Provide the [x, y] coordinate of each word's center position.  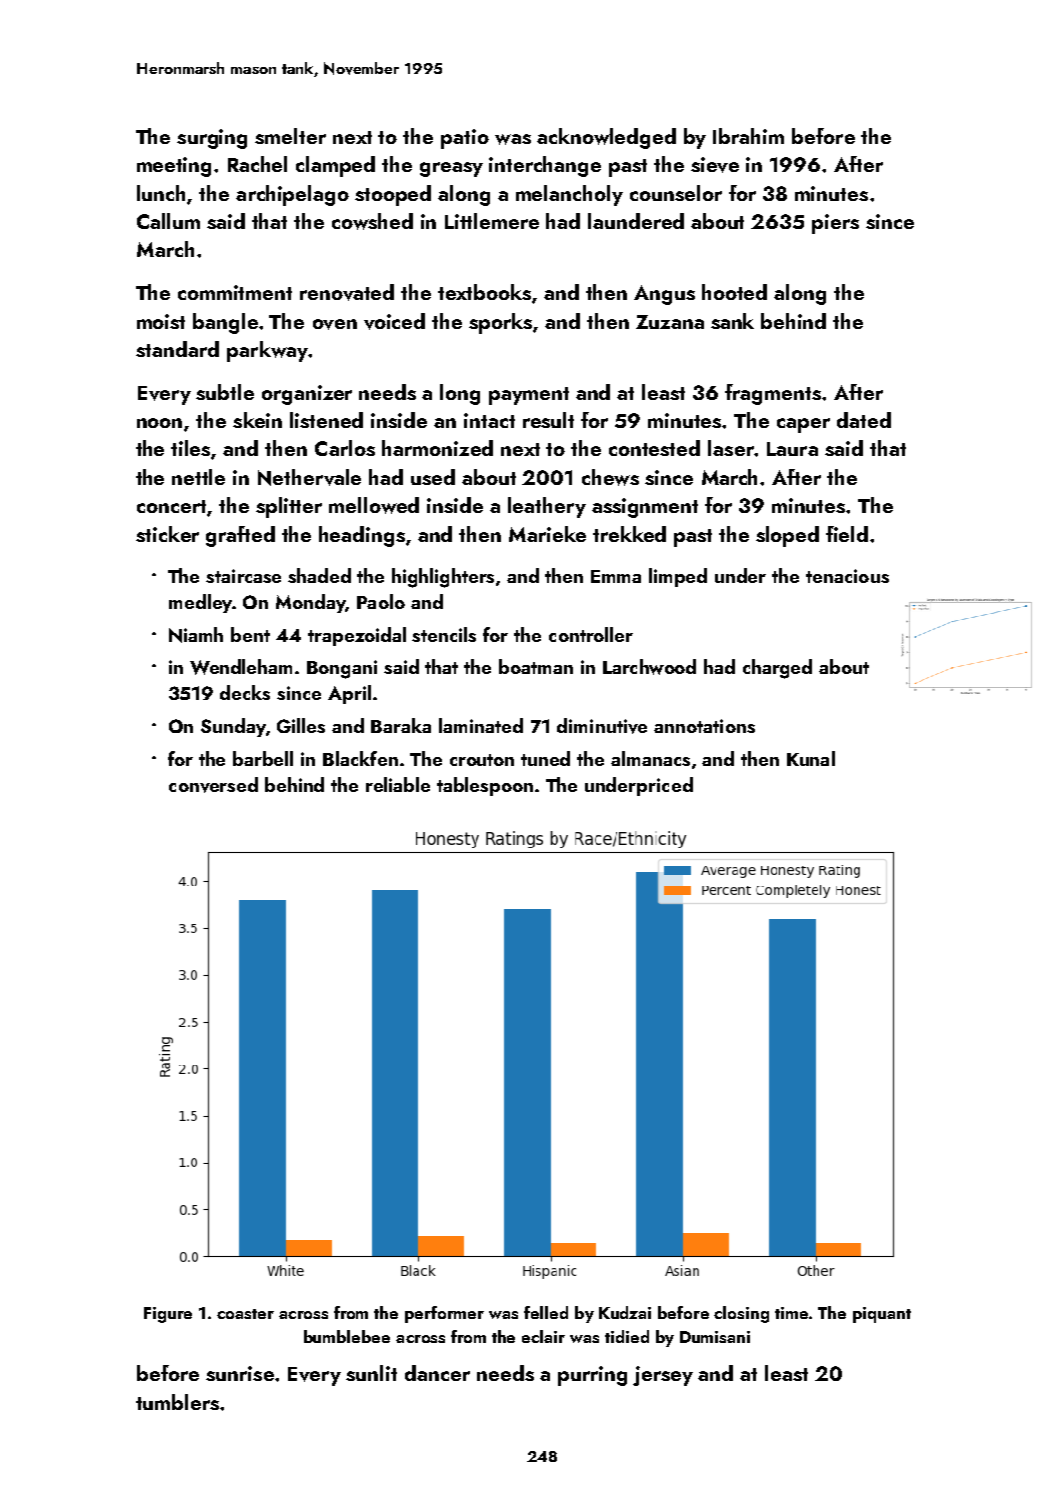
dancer [437, 1373]
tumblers [177, 1402]
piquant [882, 1315]
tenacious [847, 576]
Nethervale [309, 477]
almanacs [650, 758]
